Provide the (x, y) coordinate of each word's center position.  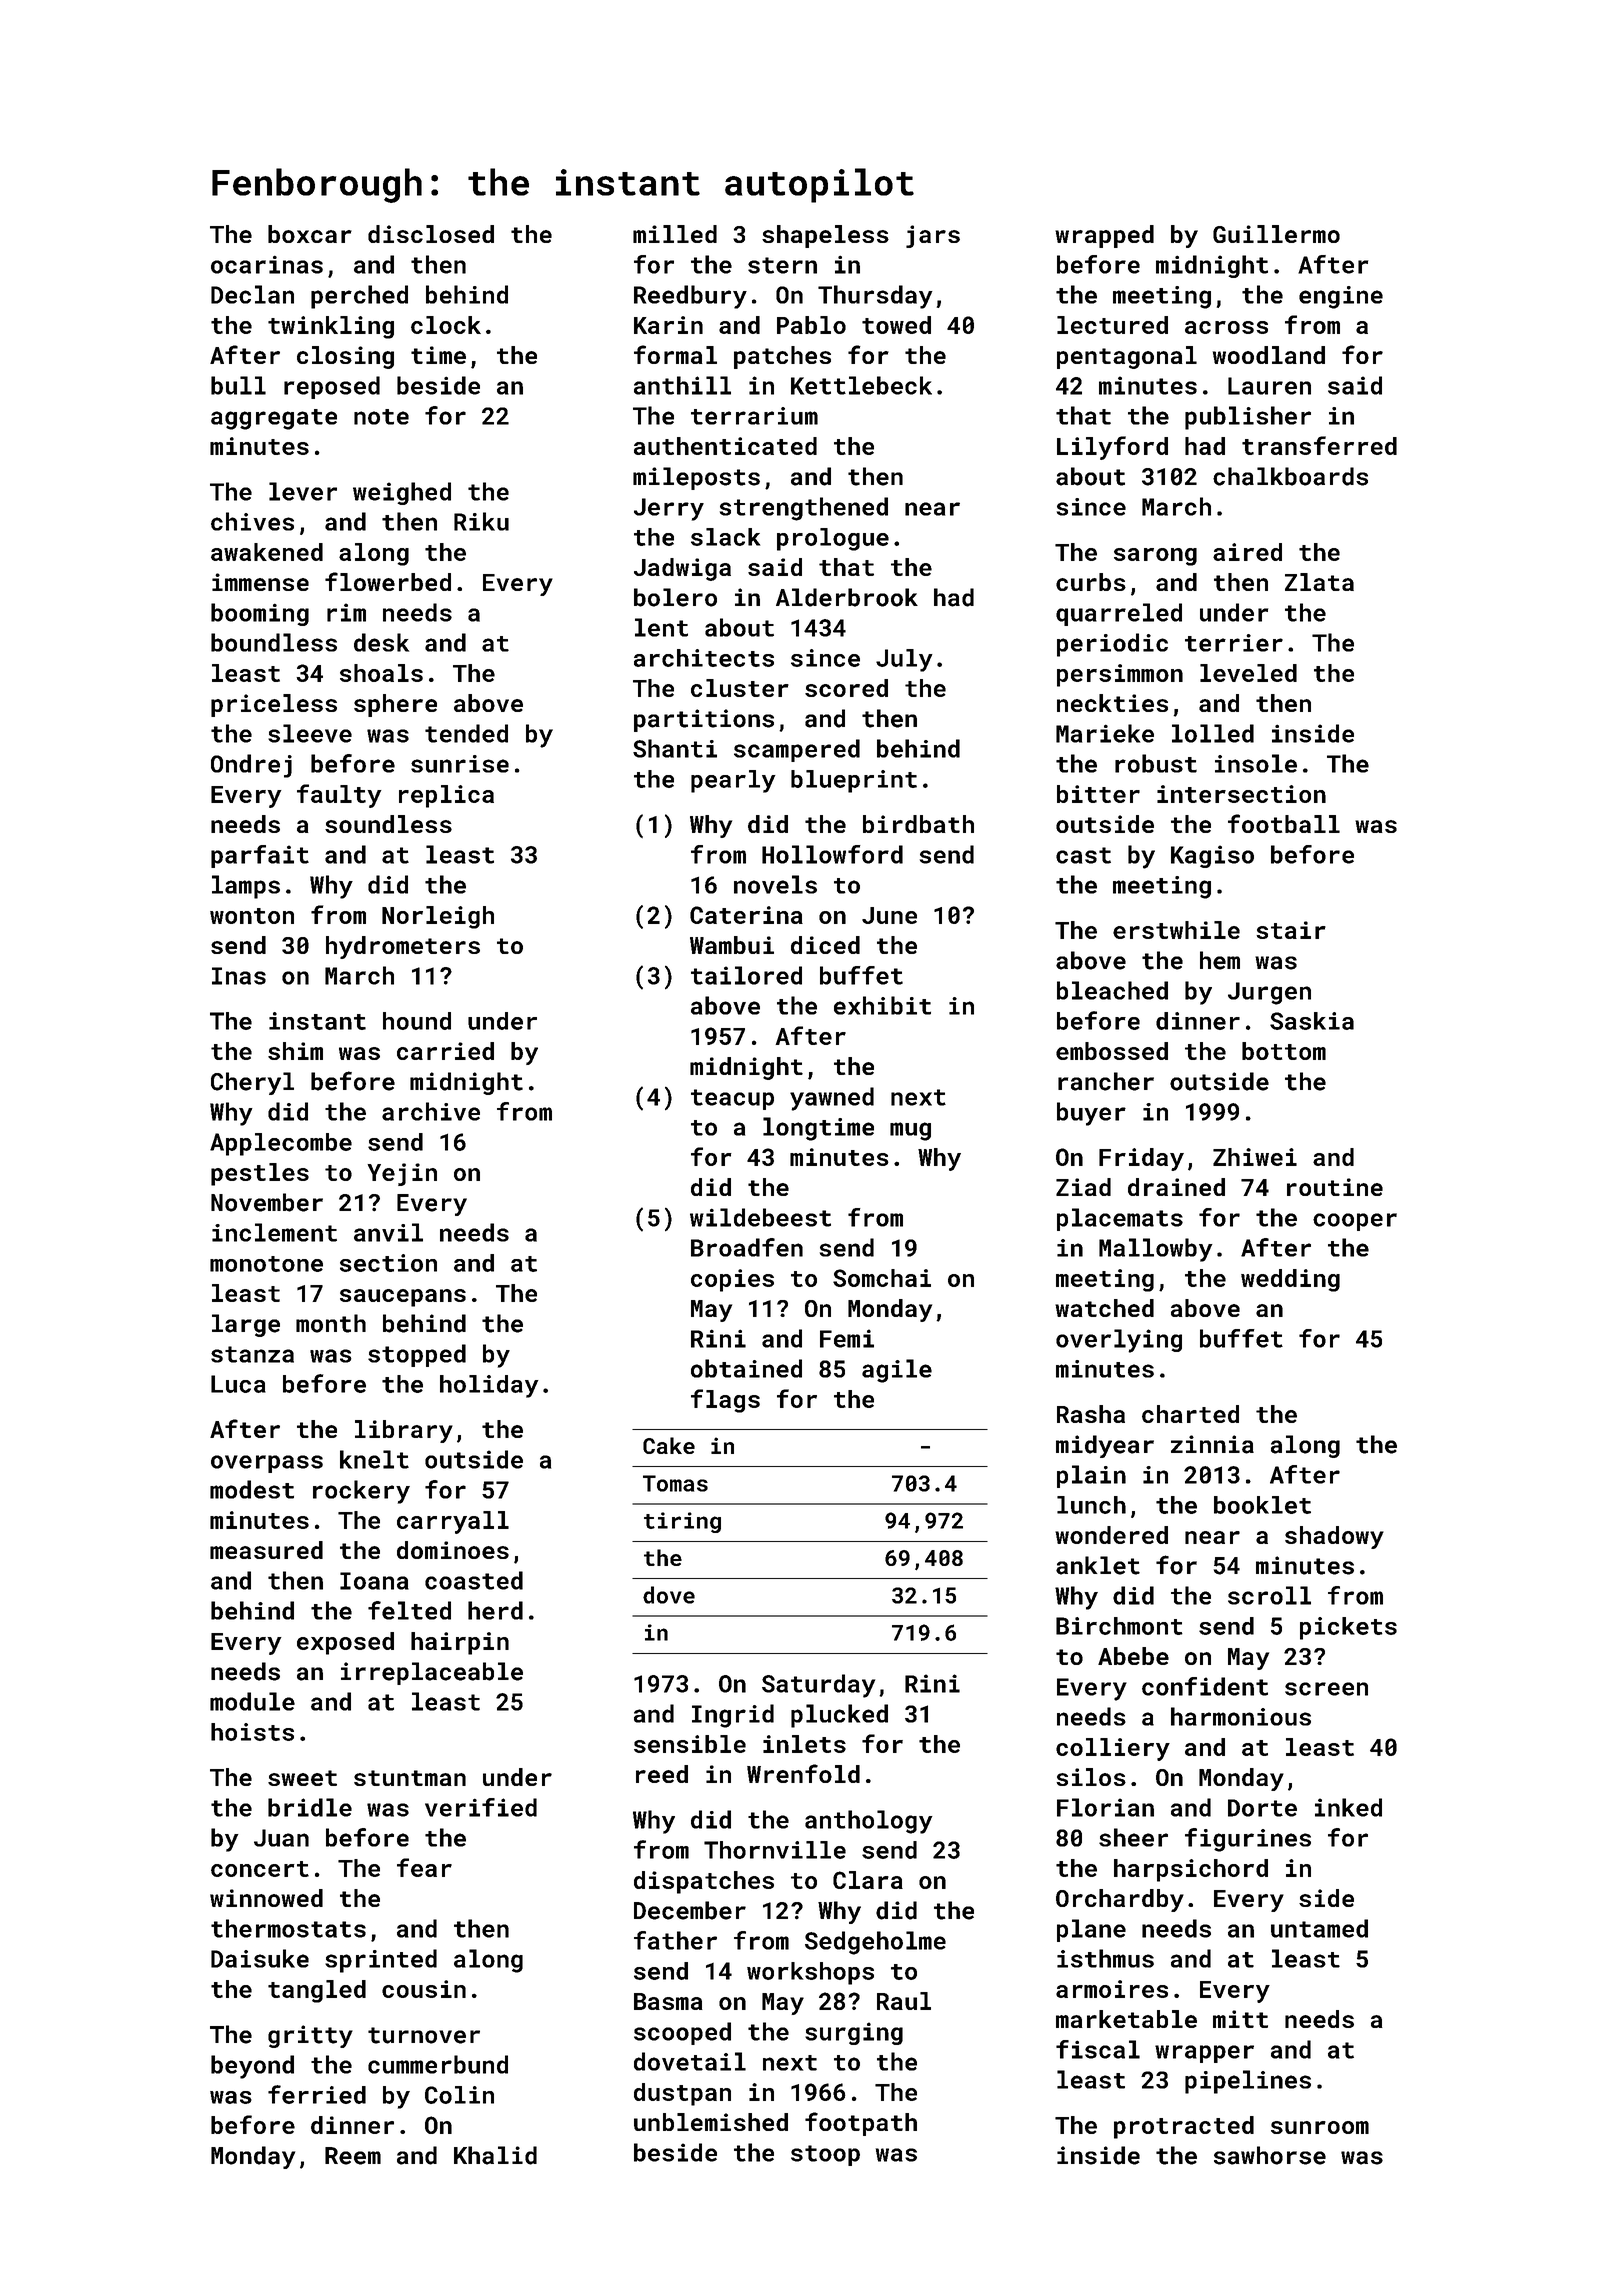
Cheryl (252, 1083)
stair (1291, 930)
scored (846, 688)
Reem (353, 2156)
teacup (732, 1099)
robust (1156, 763)
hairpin (460, 1643)
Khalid (495, 2155)
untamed (1319, 1928)
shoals (381, 673)
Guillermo (1276, 234)
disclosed (431, 234)
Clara (868, 1880)
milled (675, 234)
